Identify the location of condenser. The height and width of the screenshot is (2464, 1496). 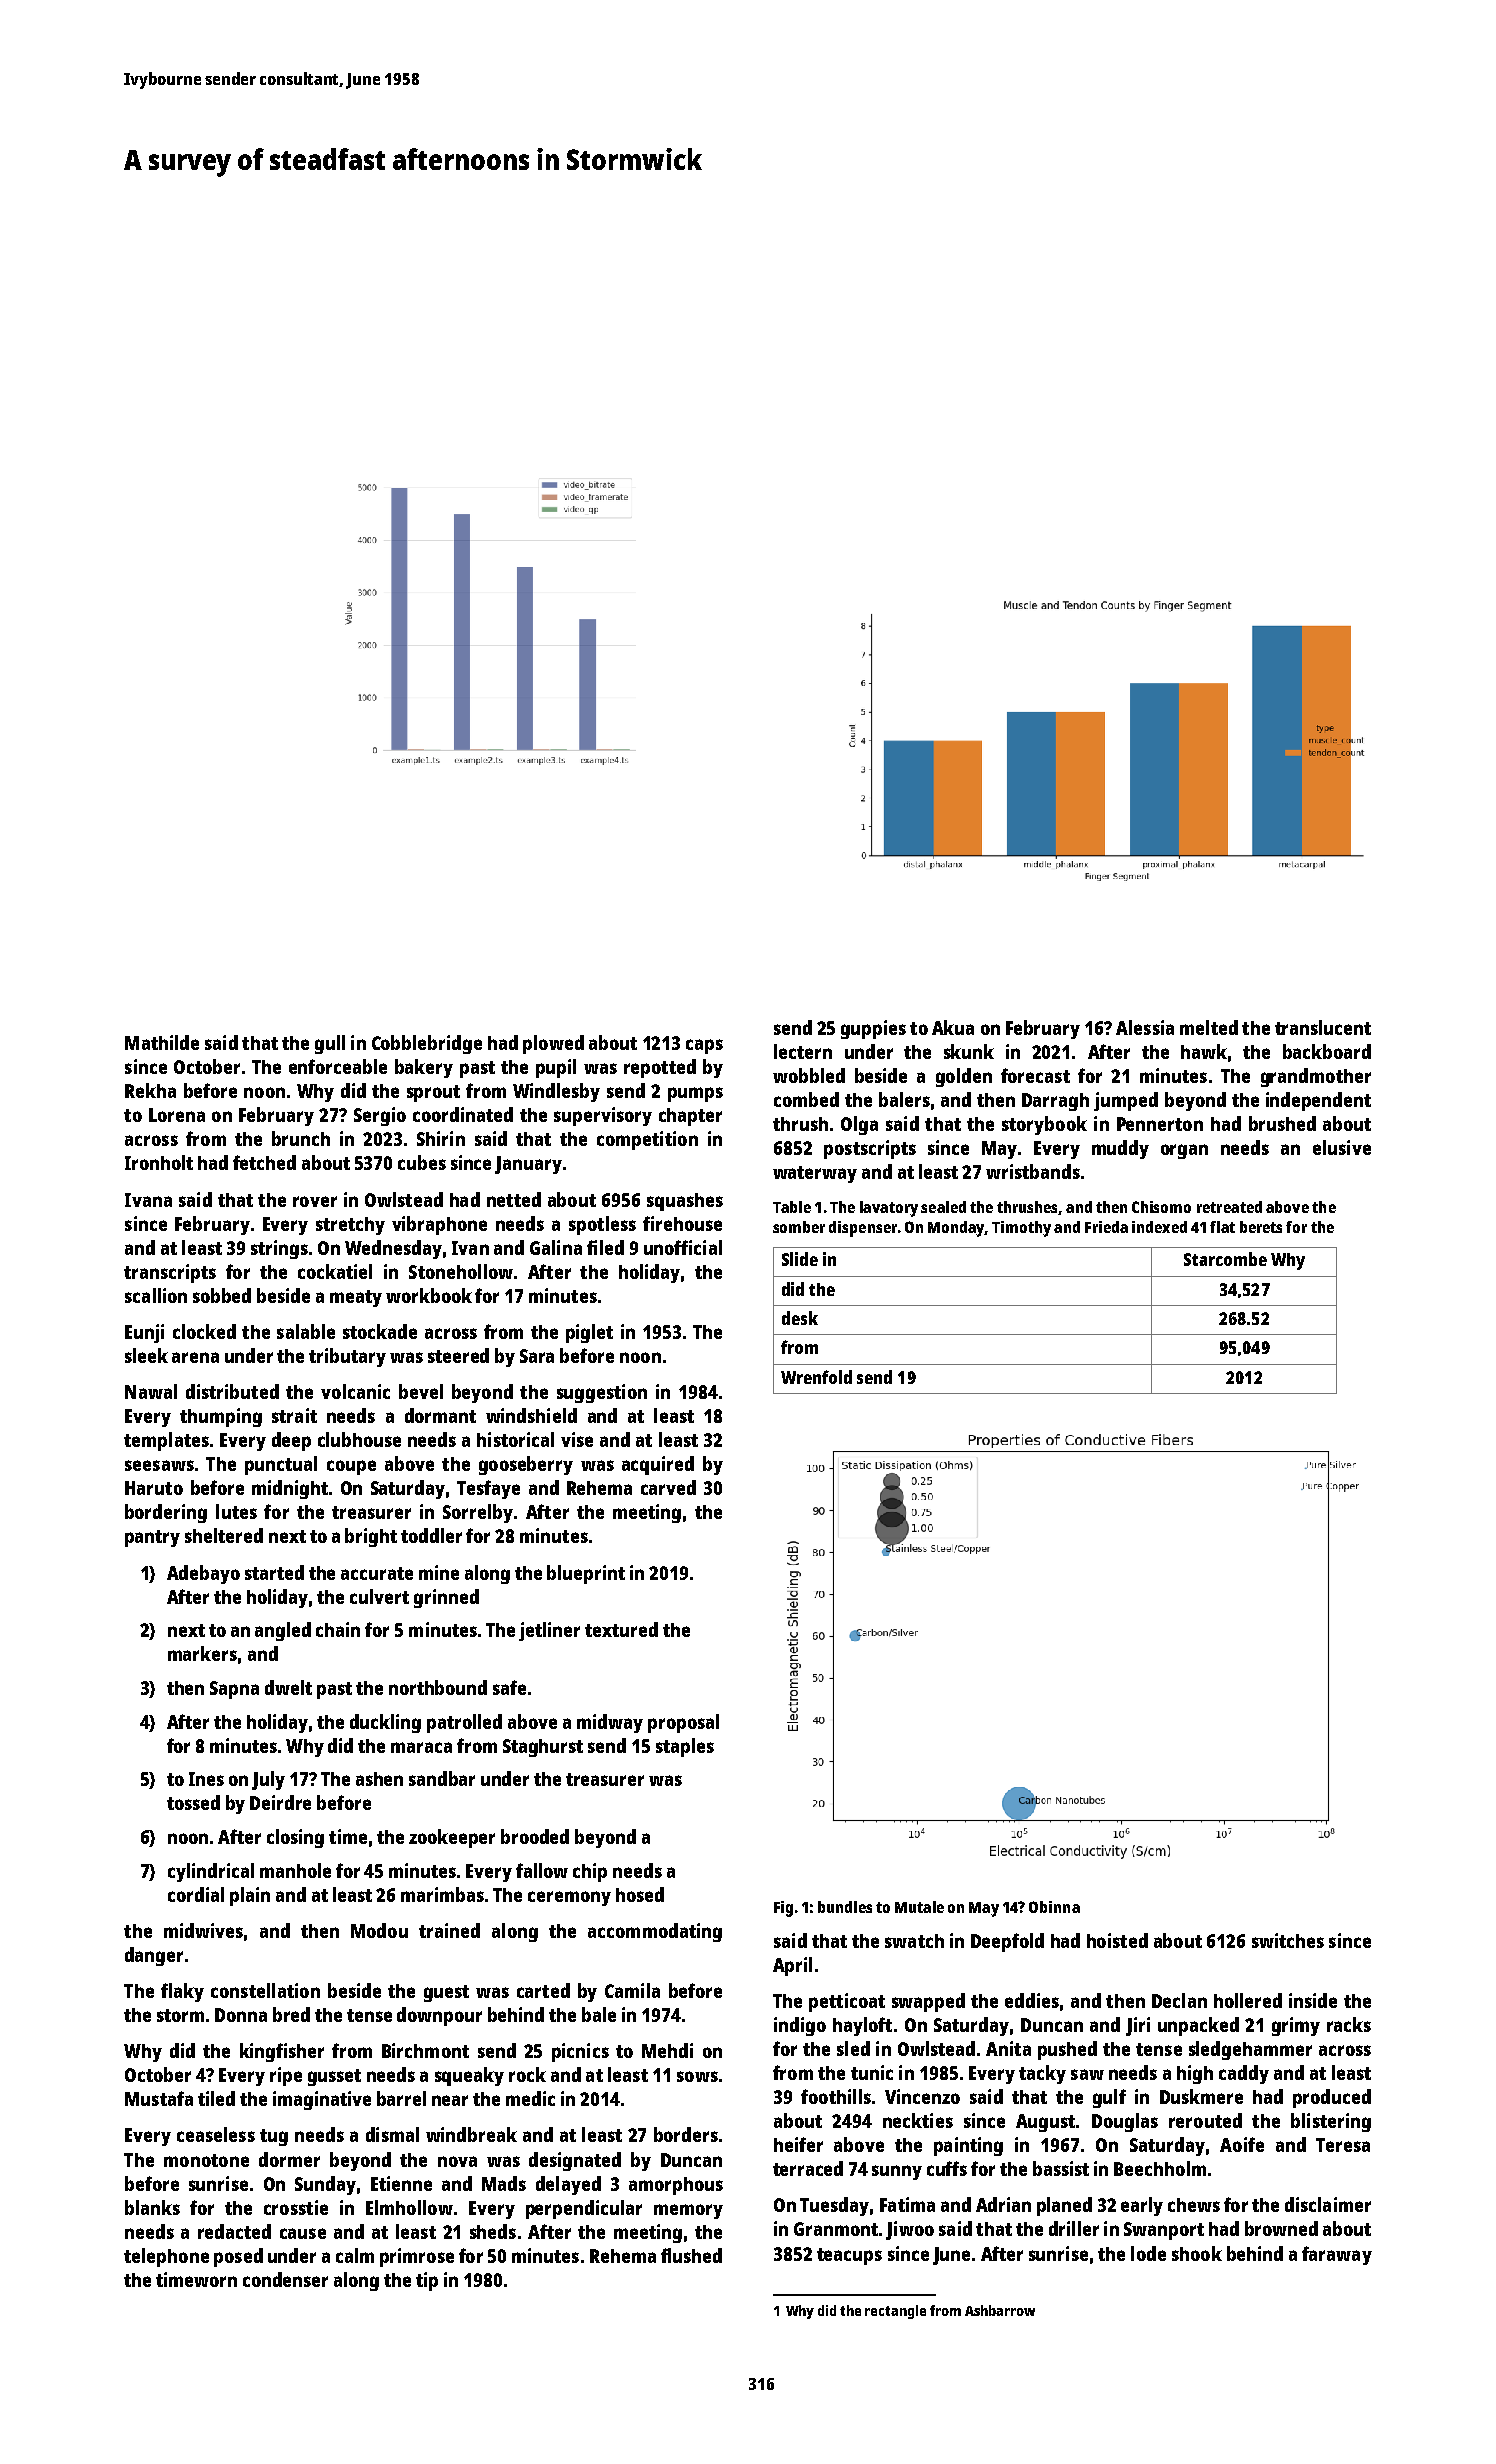
(285, 2279).
